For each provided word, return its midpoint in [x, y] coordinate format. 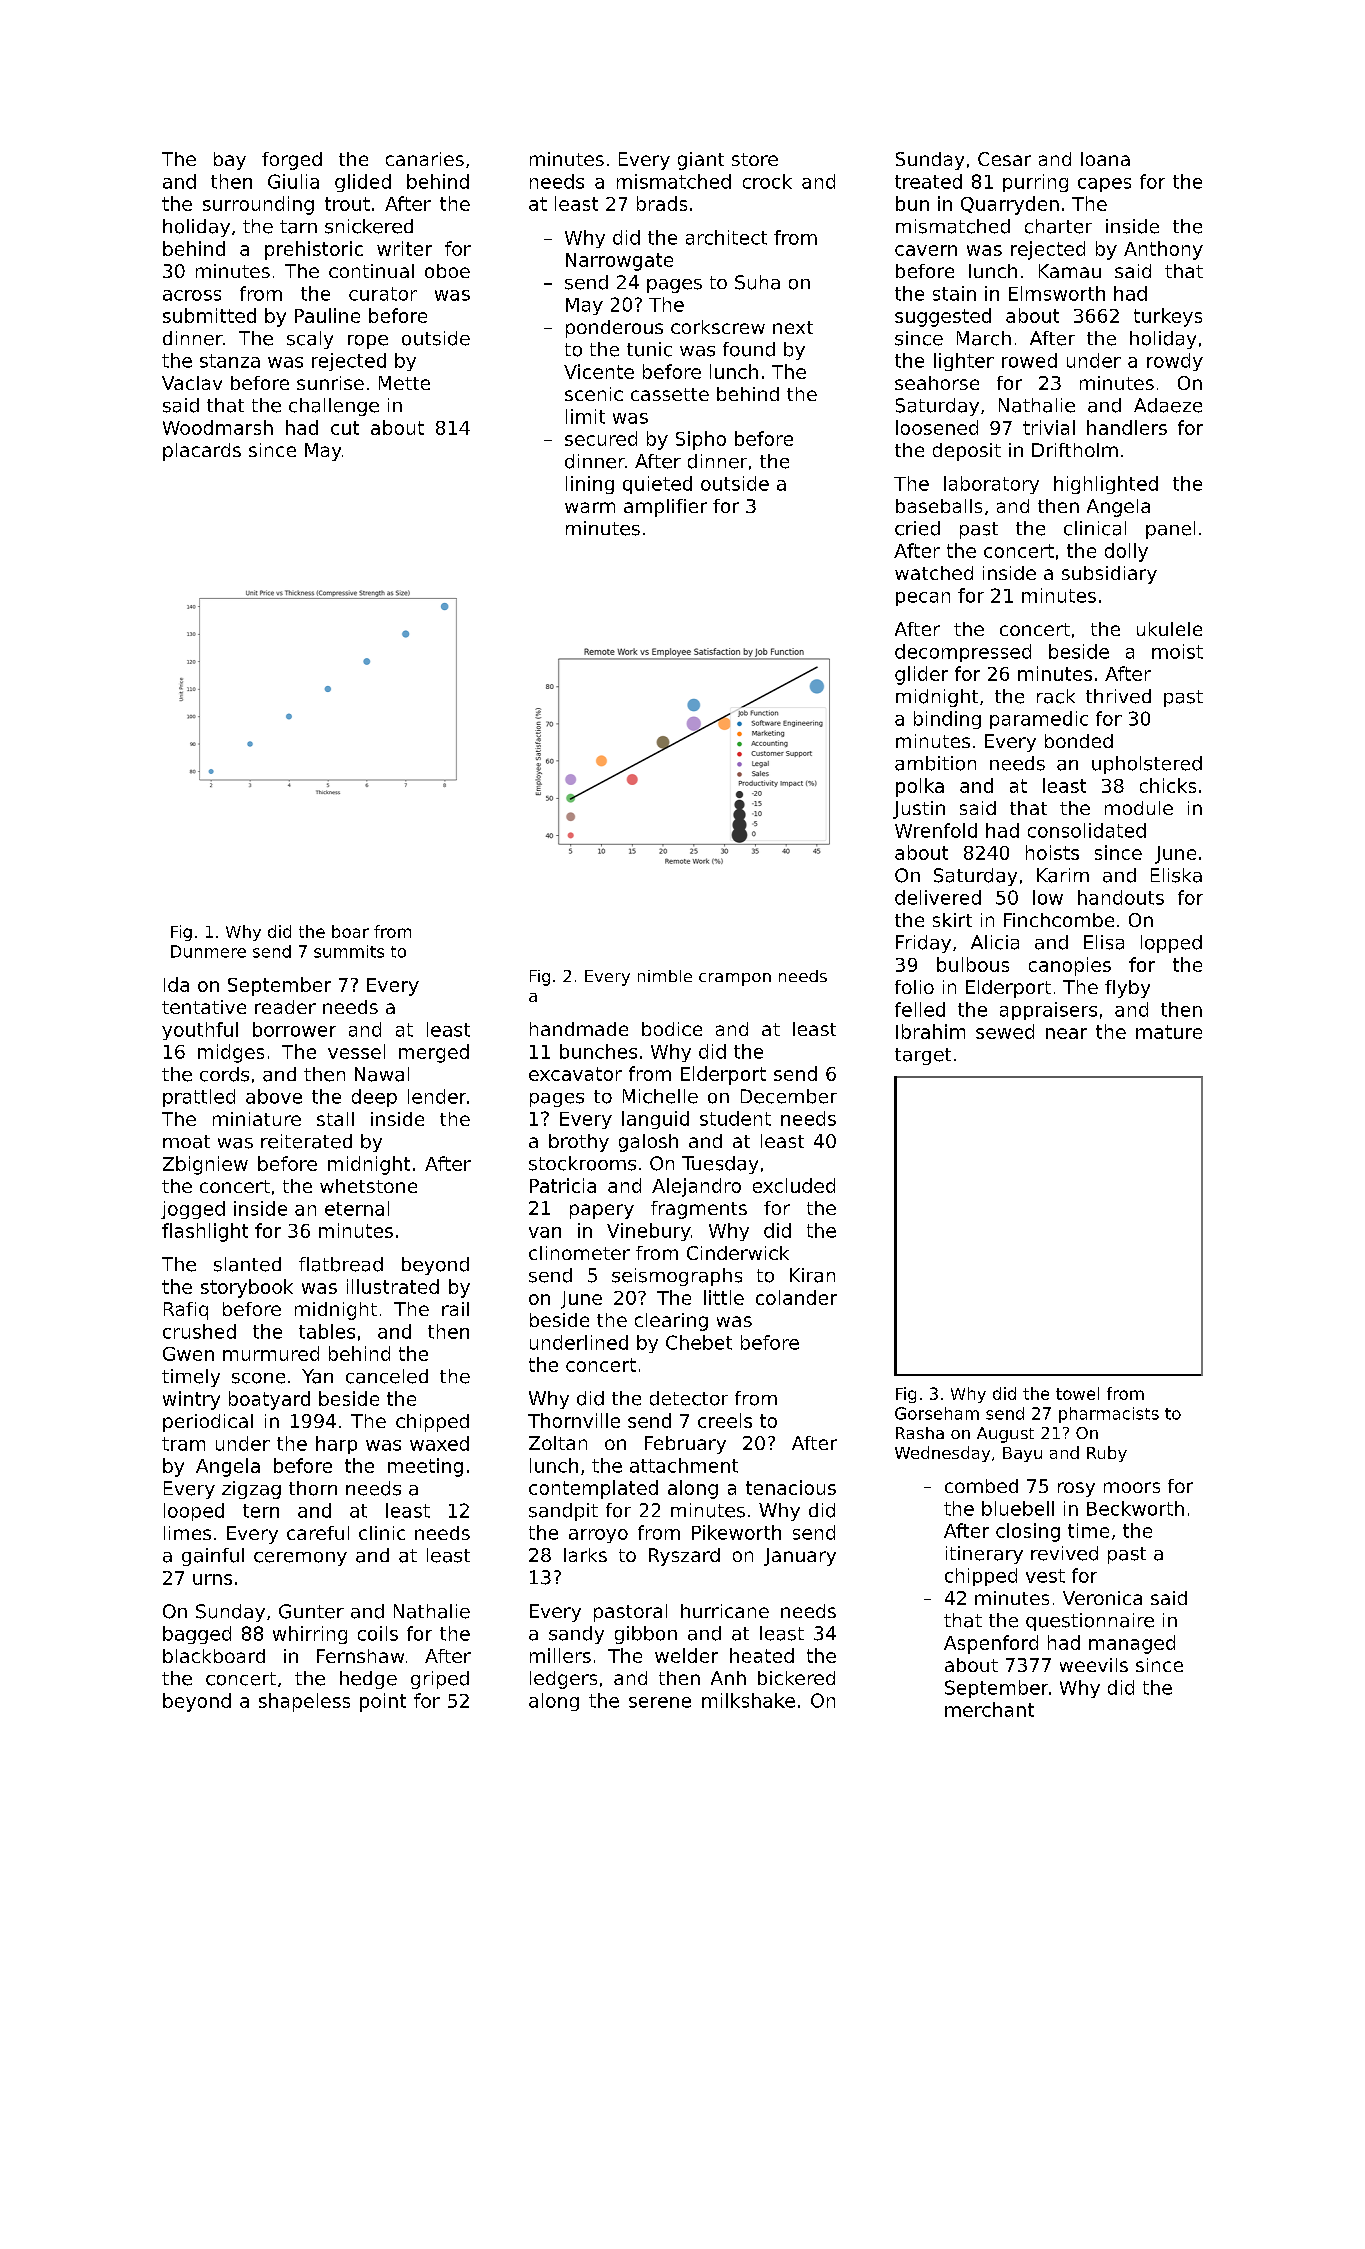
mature [1169, 1032]
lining [590, 485]
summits [349, 951]
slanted [247, 1264]
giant [701, 161]
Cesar [1004, 159]
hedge [368, 1680]
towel [1077, 1393]
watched [934, 573]
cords [224, 1074]
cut [345, 428]
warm [590, 507]
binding [947, 720]
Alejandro [696, 1187]
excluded [794, 1185]
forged [292, 161]
